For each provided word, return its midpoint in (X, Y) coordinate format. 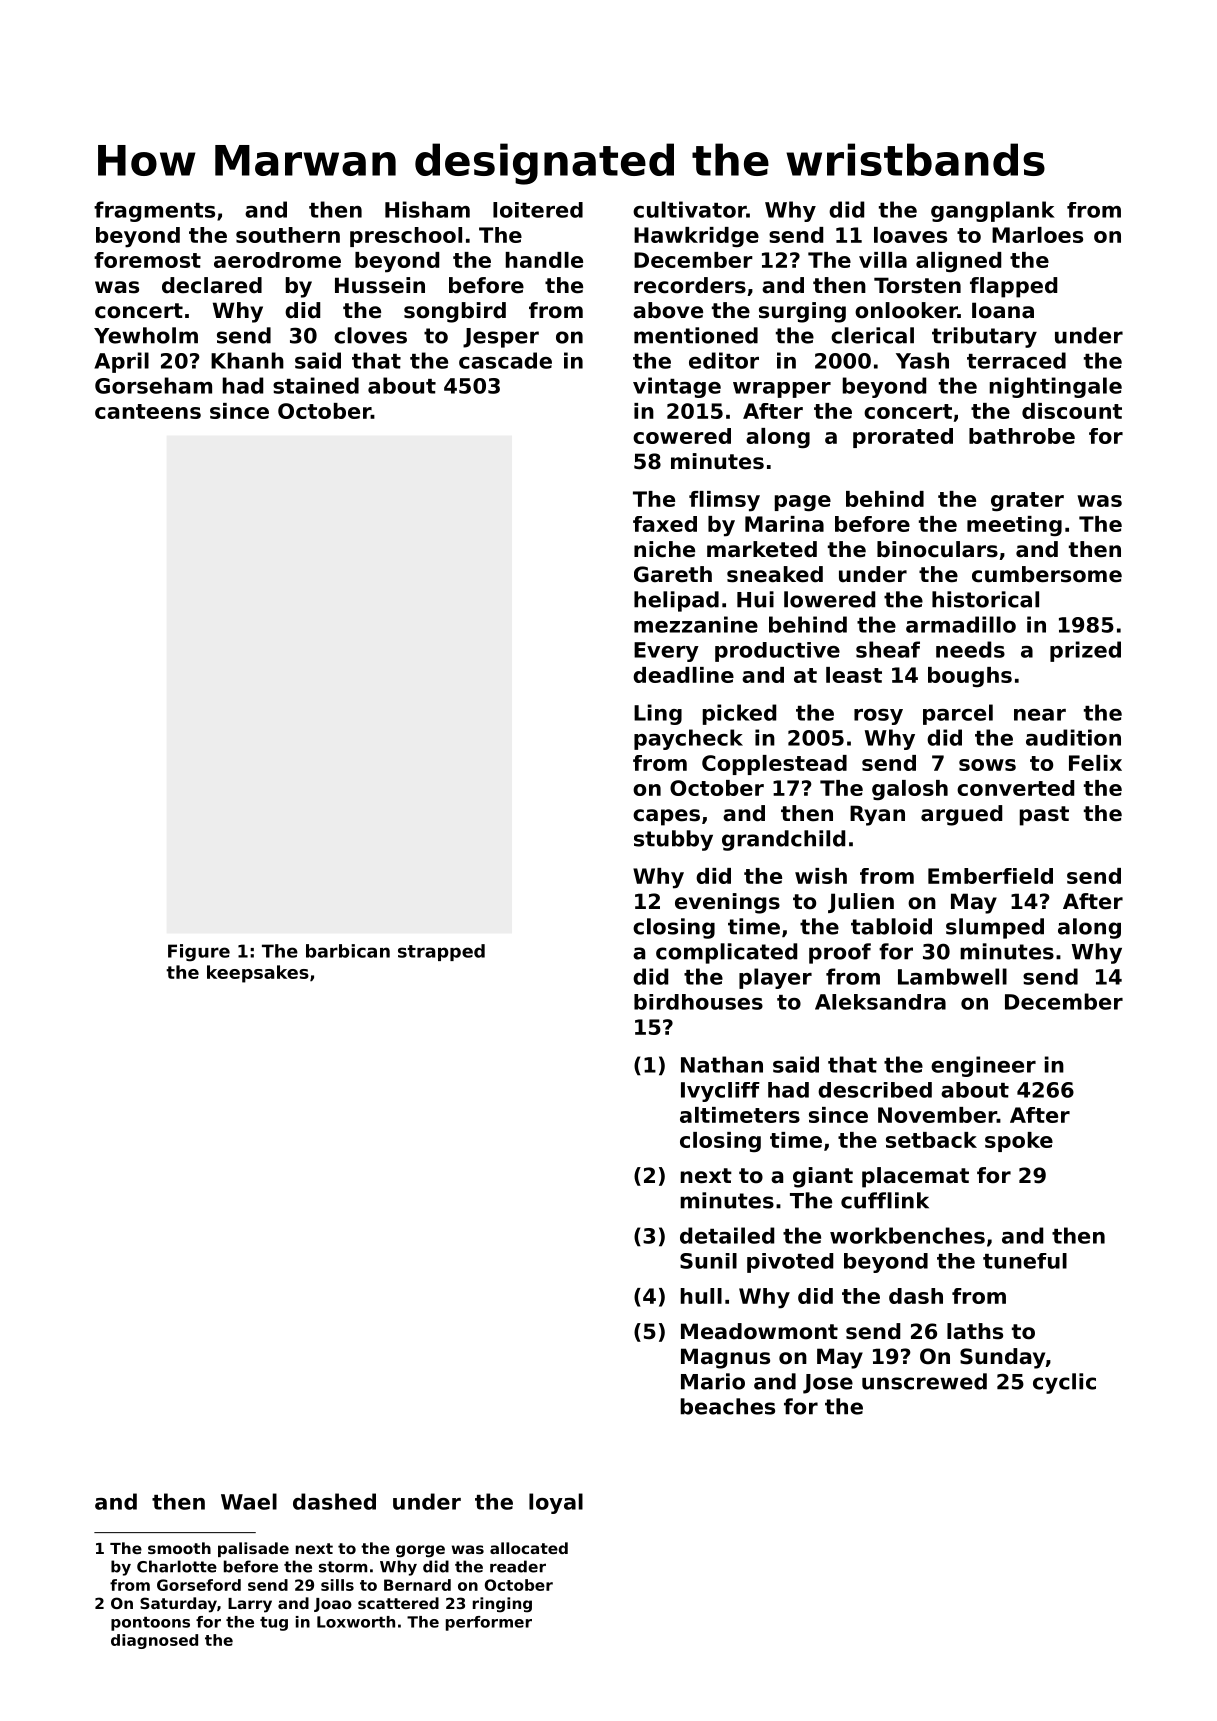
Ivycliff (720, 1092)
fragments (154, 211)
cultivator (689, 209)
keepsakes (258, 974)
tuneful (1025, 1261)
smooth (179, 1548)
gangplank (993, 211)
